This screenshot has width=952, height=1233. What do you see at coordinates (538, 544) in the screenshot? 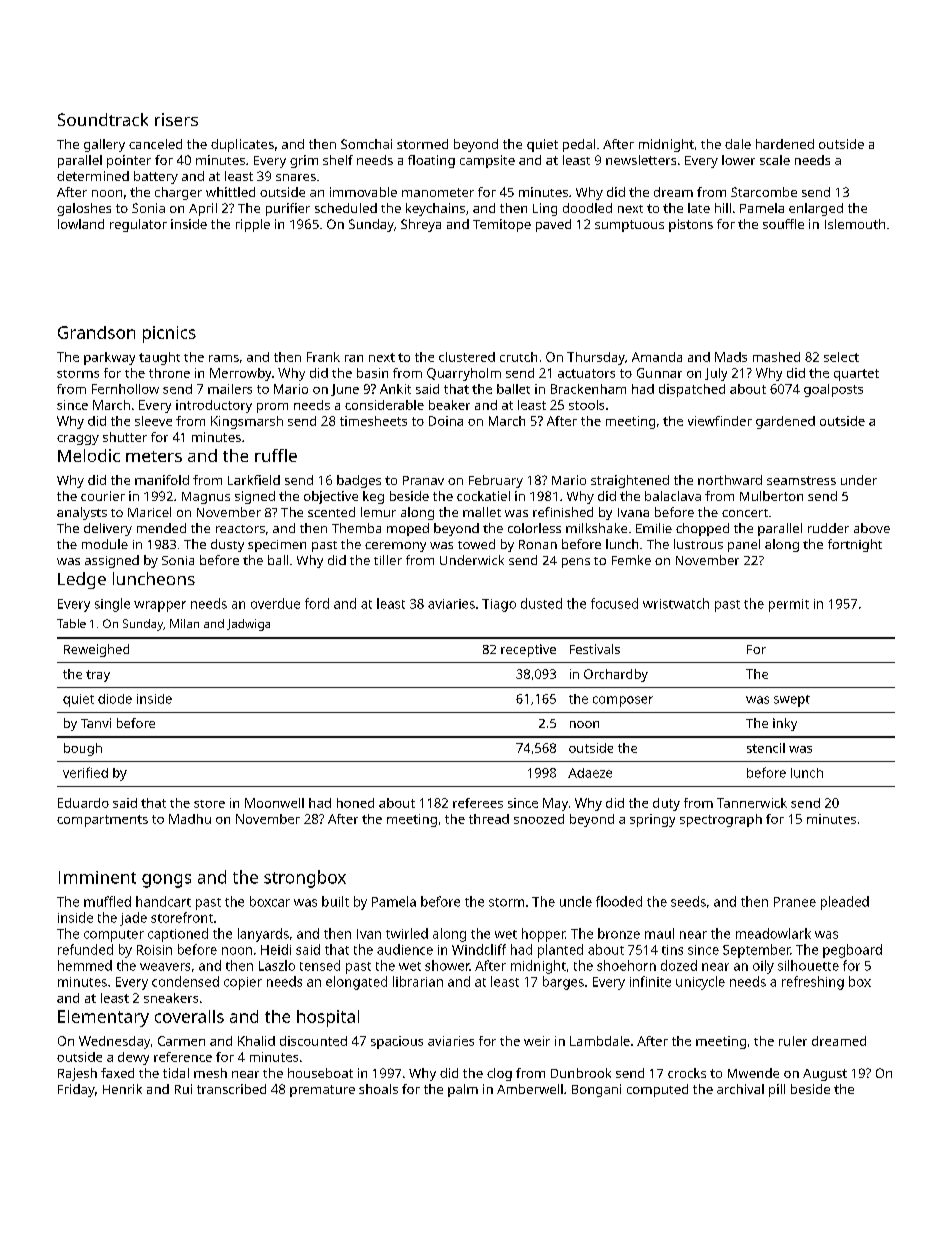
I see `Ronan` at bounding box center [538, 544].
